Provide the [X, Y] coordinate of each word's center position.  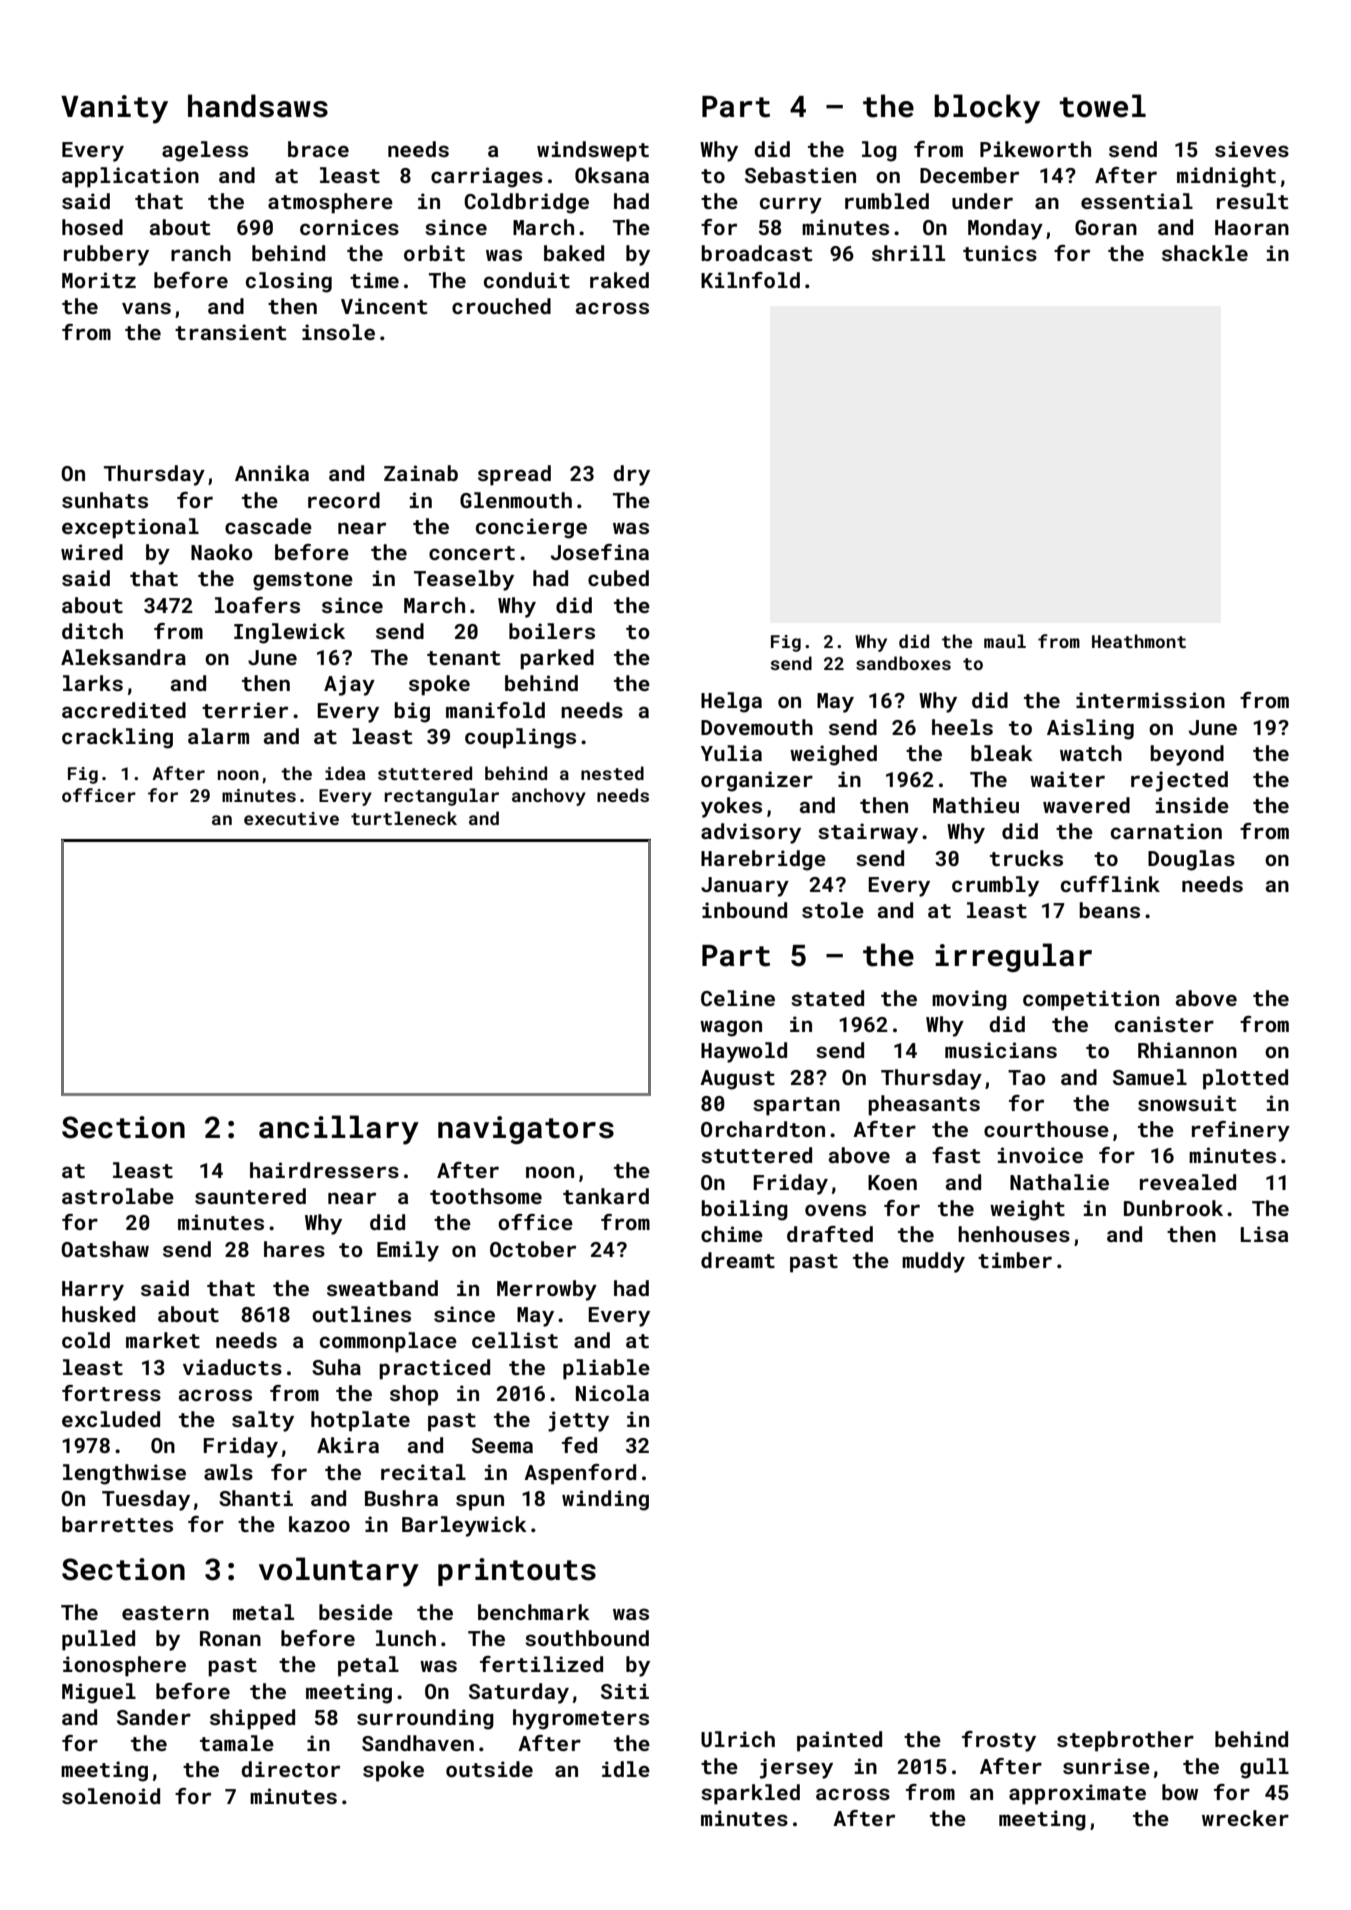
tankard [606, 1196]
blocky [987, 109]
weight [1027, 1210]
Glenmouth [516, 500]
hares [294, 1249]
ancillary [339, 1130]
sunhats [105, 500]
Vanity [114, 109]
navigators [526, 1130]
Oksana [612, 175]
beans [1109, 910]
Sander [154, 1717]
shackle [1205, 253]
